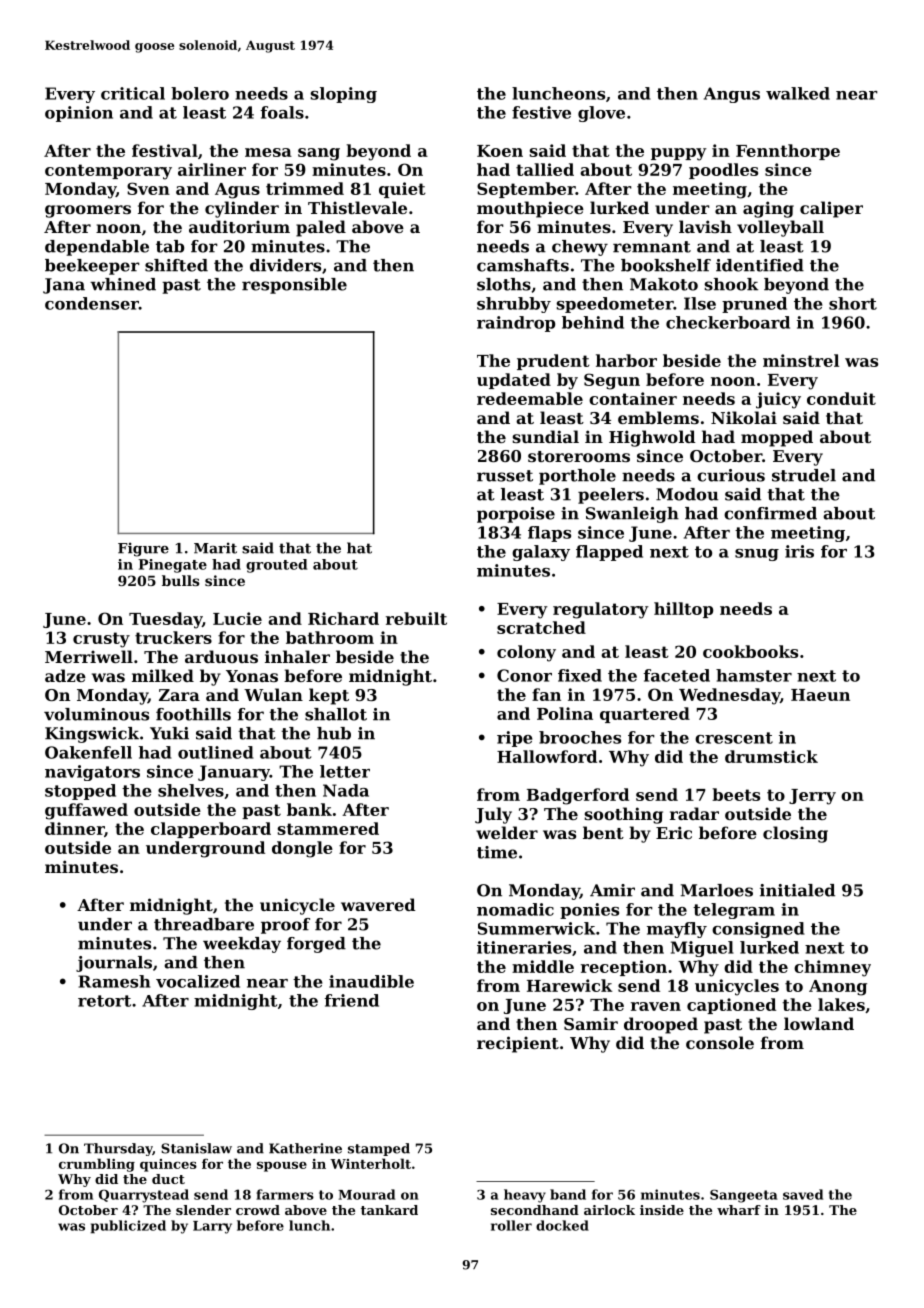  I want to click on lavish, so click(705, 226).
